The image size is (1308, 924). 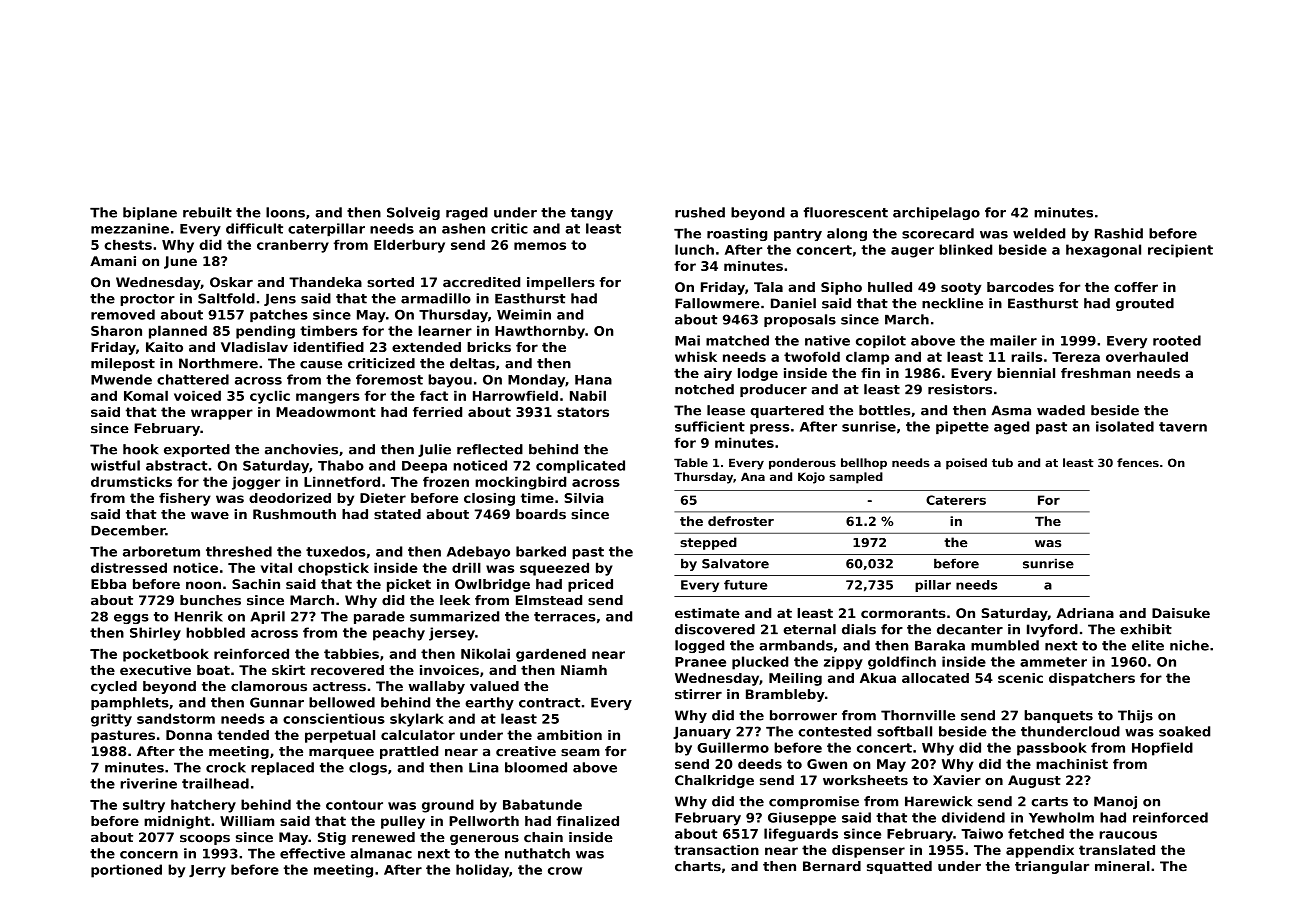 I want to click on renewed, so click(x=383, y=837).
